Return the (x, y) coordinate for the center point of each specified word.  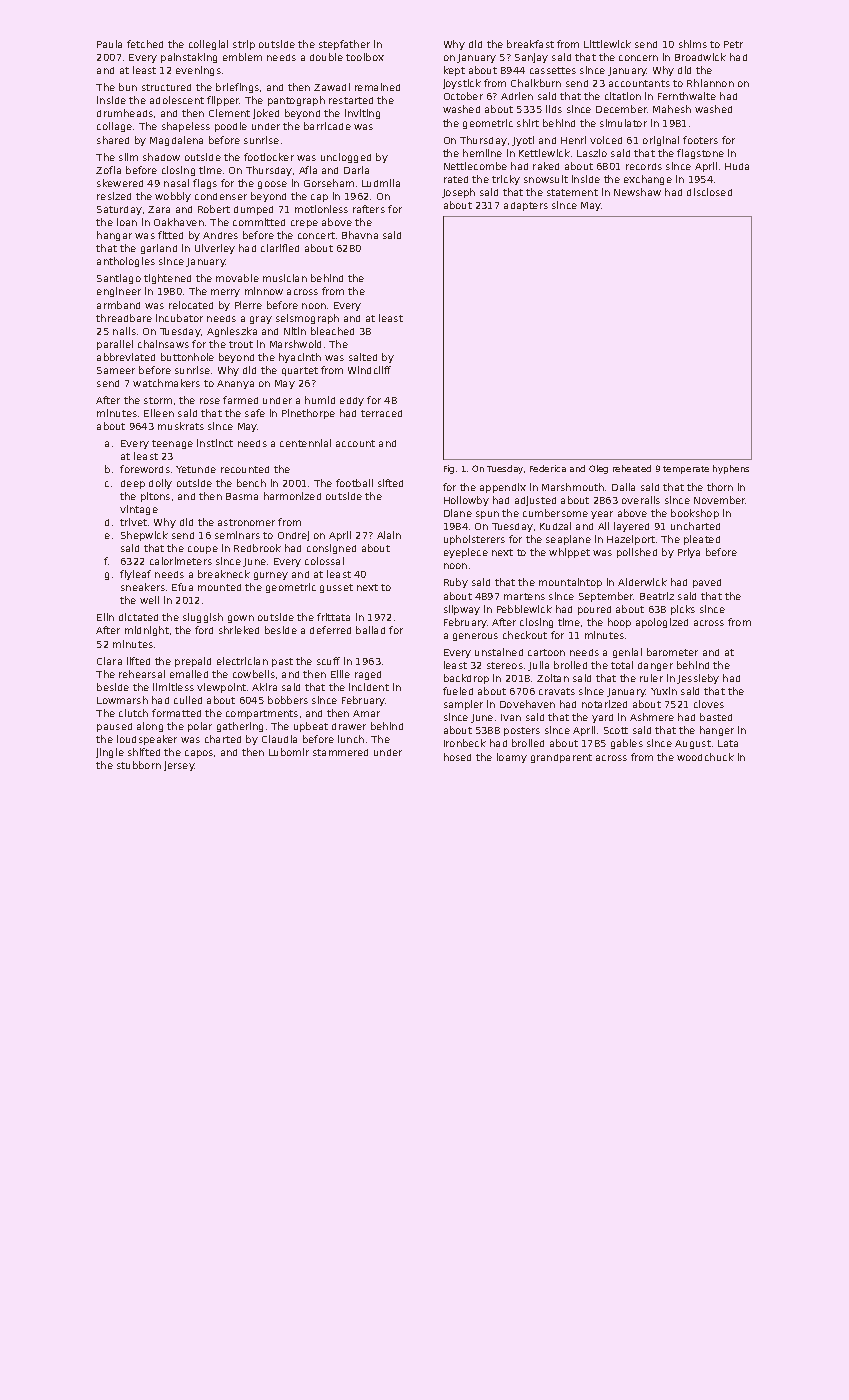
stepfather (344, 45)
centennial (305, 443)
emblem (242, 57)
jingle (110, 753)
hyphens (731, 469)
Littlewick (607, 44)
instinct (215, 443)
